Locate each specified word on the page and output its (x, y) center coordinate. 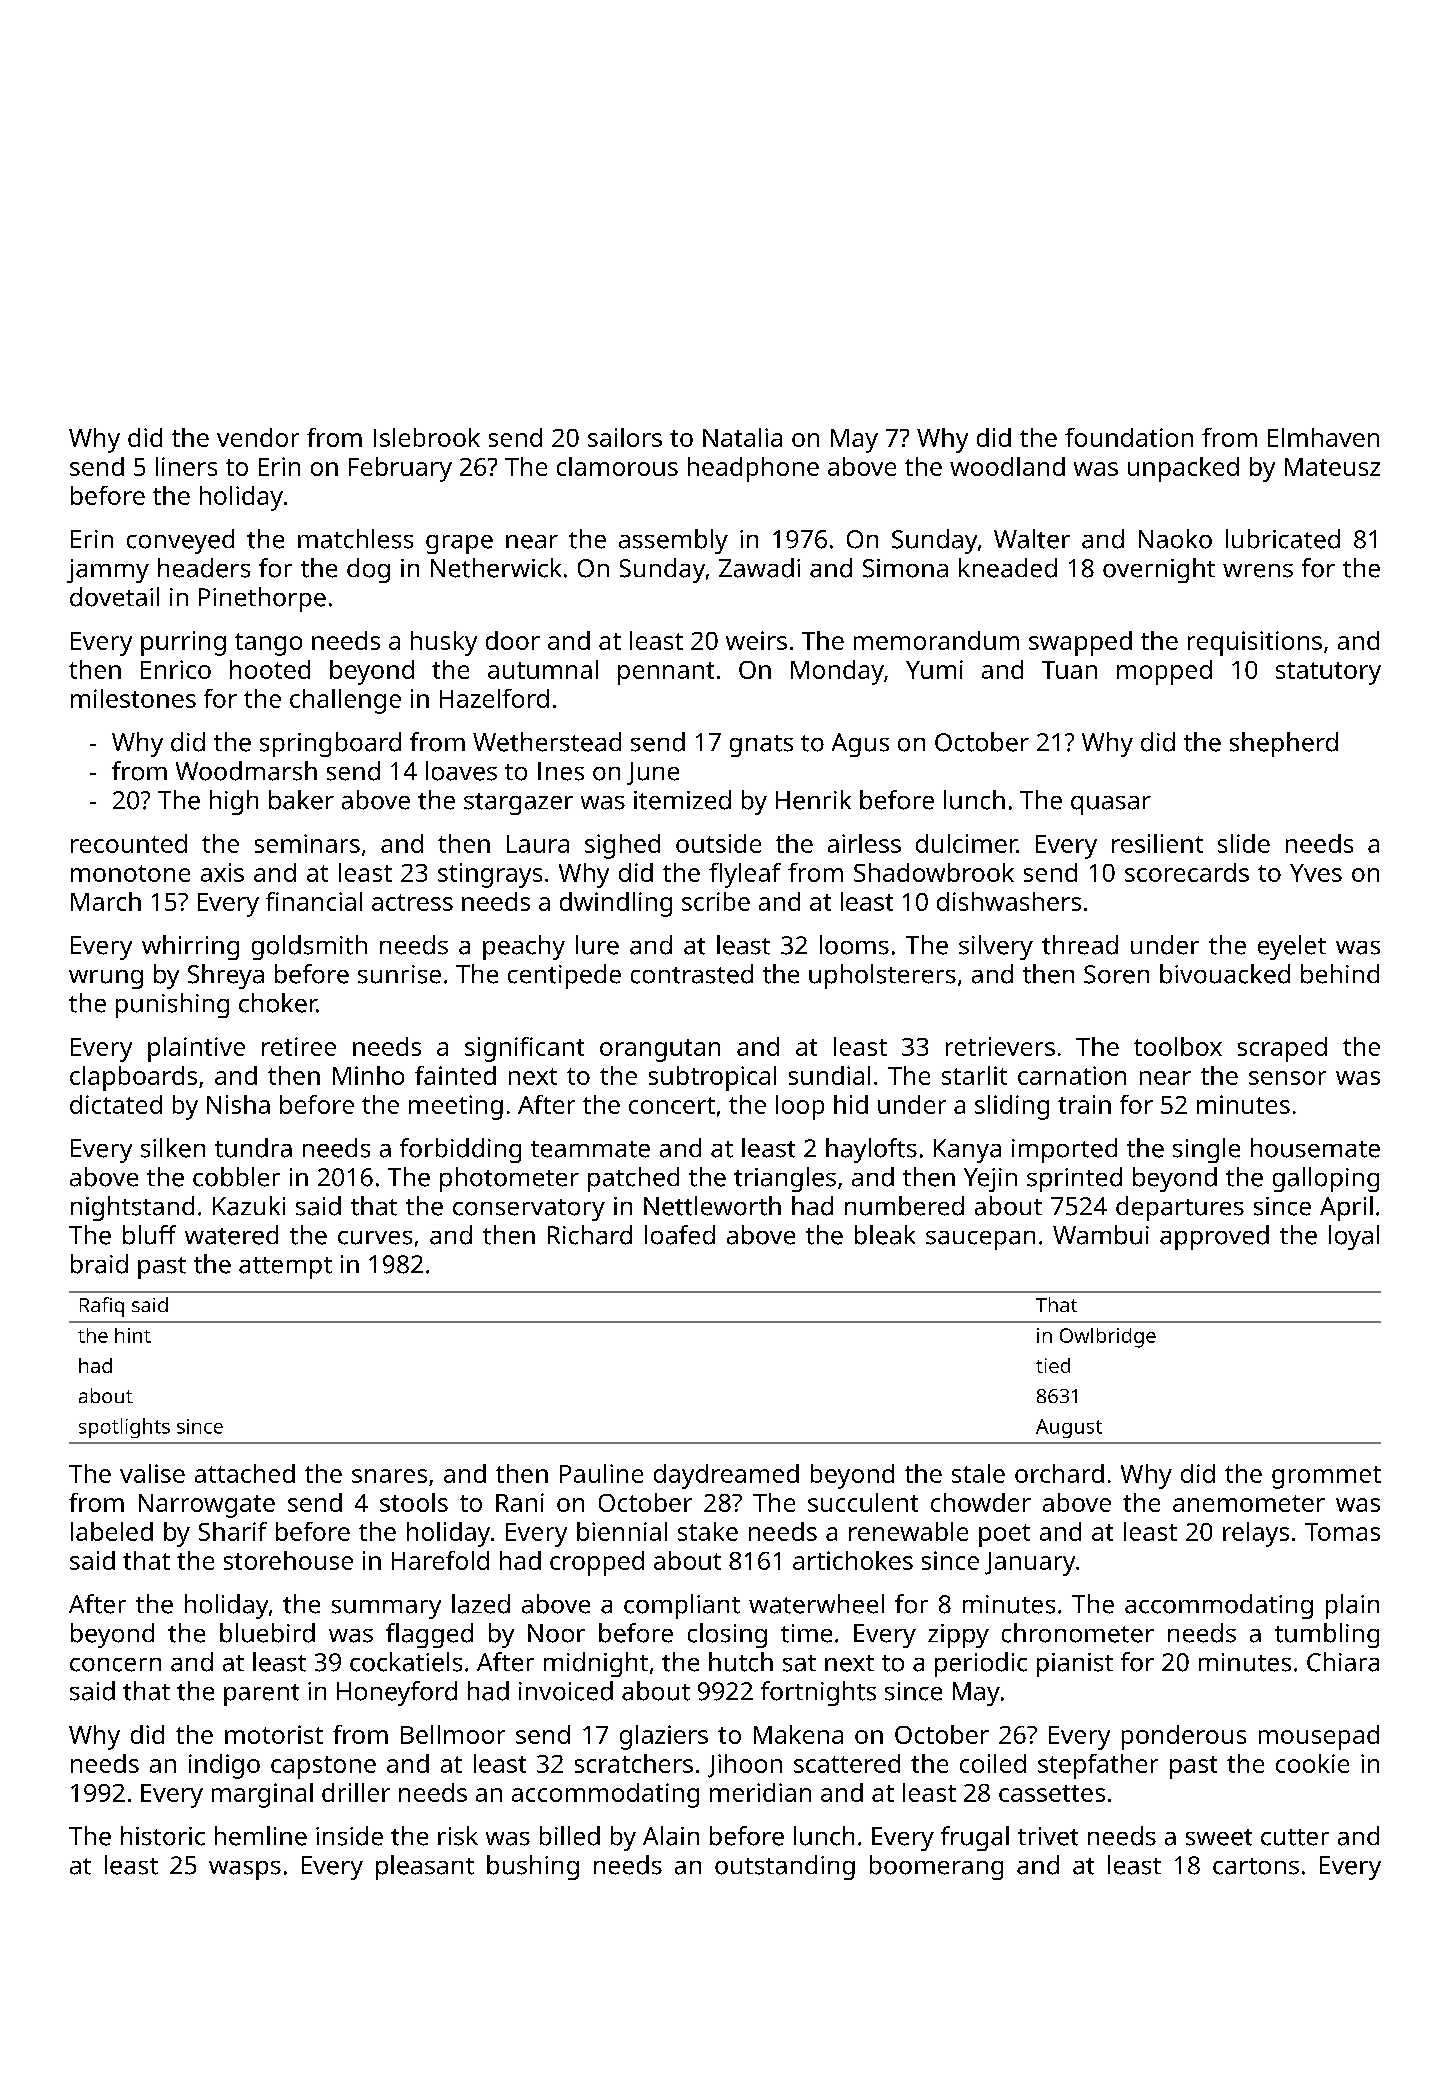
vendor (258, 437)
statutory (1328, 673)
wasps (245, 1870)
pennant (666, 673)
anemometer (1249, 1503)
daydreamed (726, 1476)
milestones (133, 698)
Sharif (233, 1531)
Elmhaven (1323, 437)
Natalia (742, 437)
